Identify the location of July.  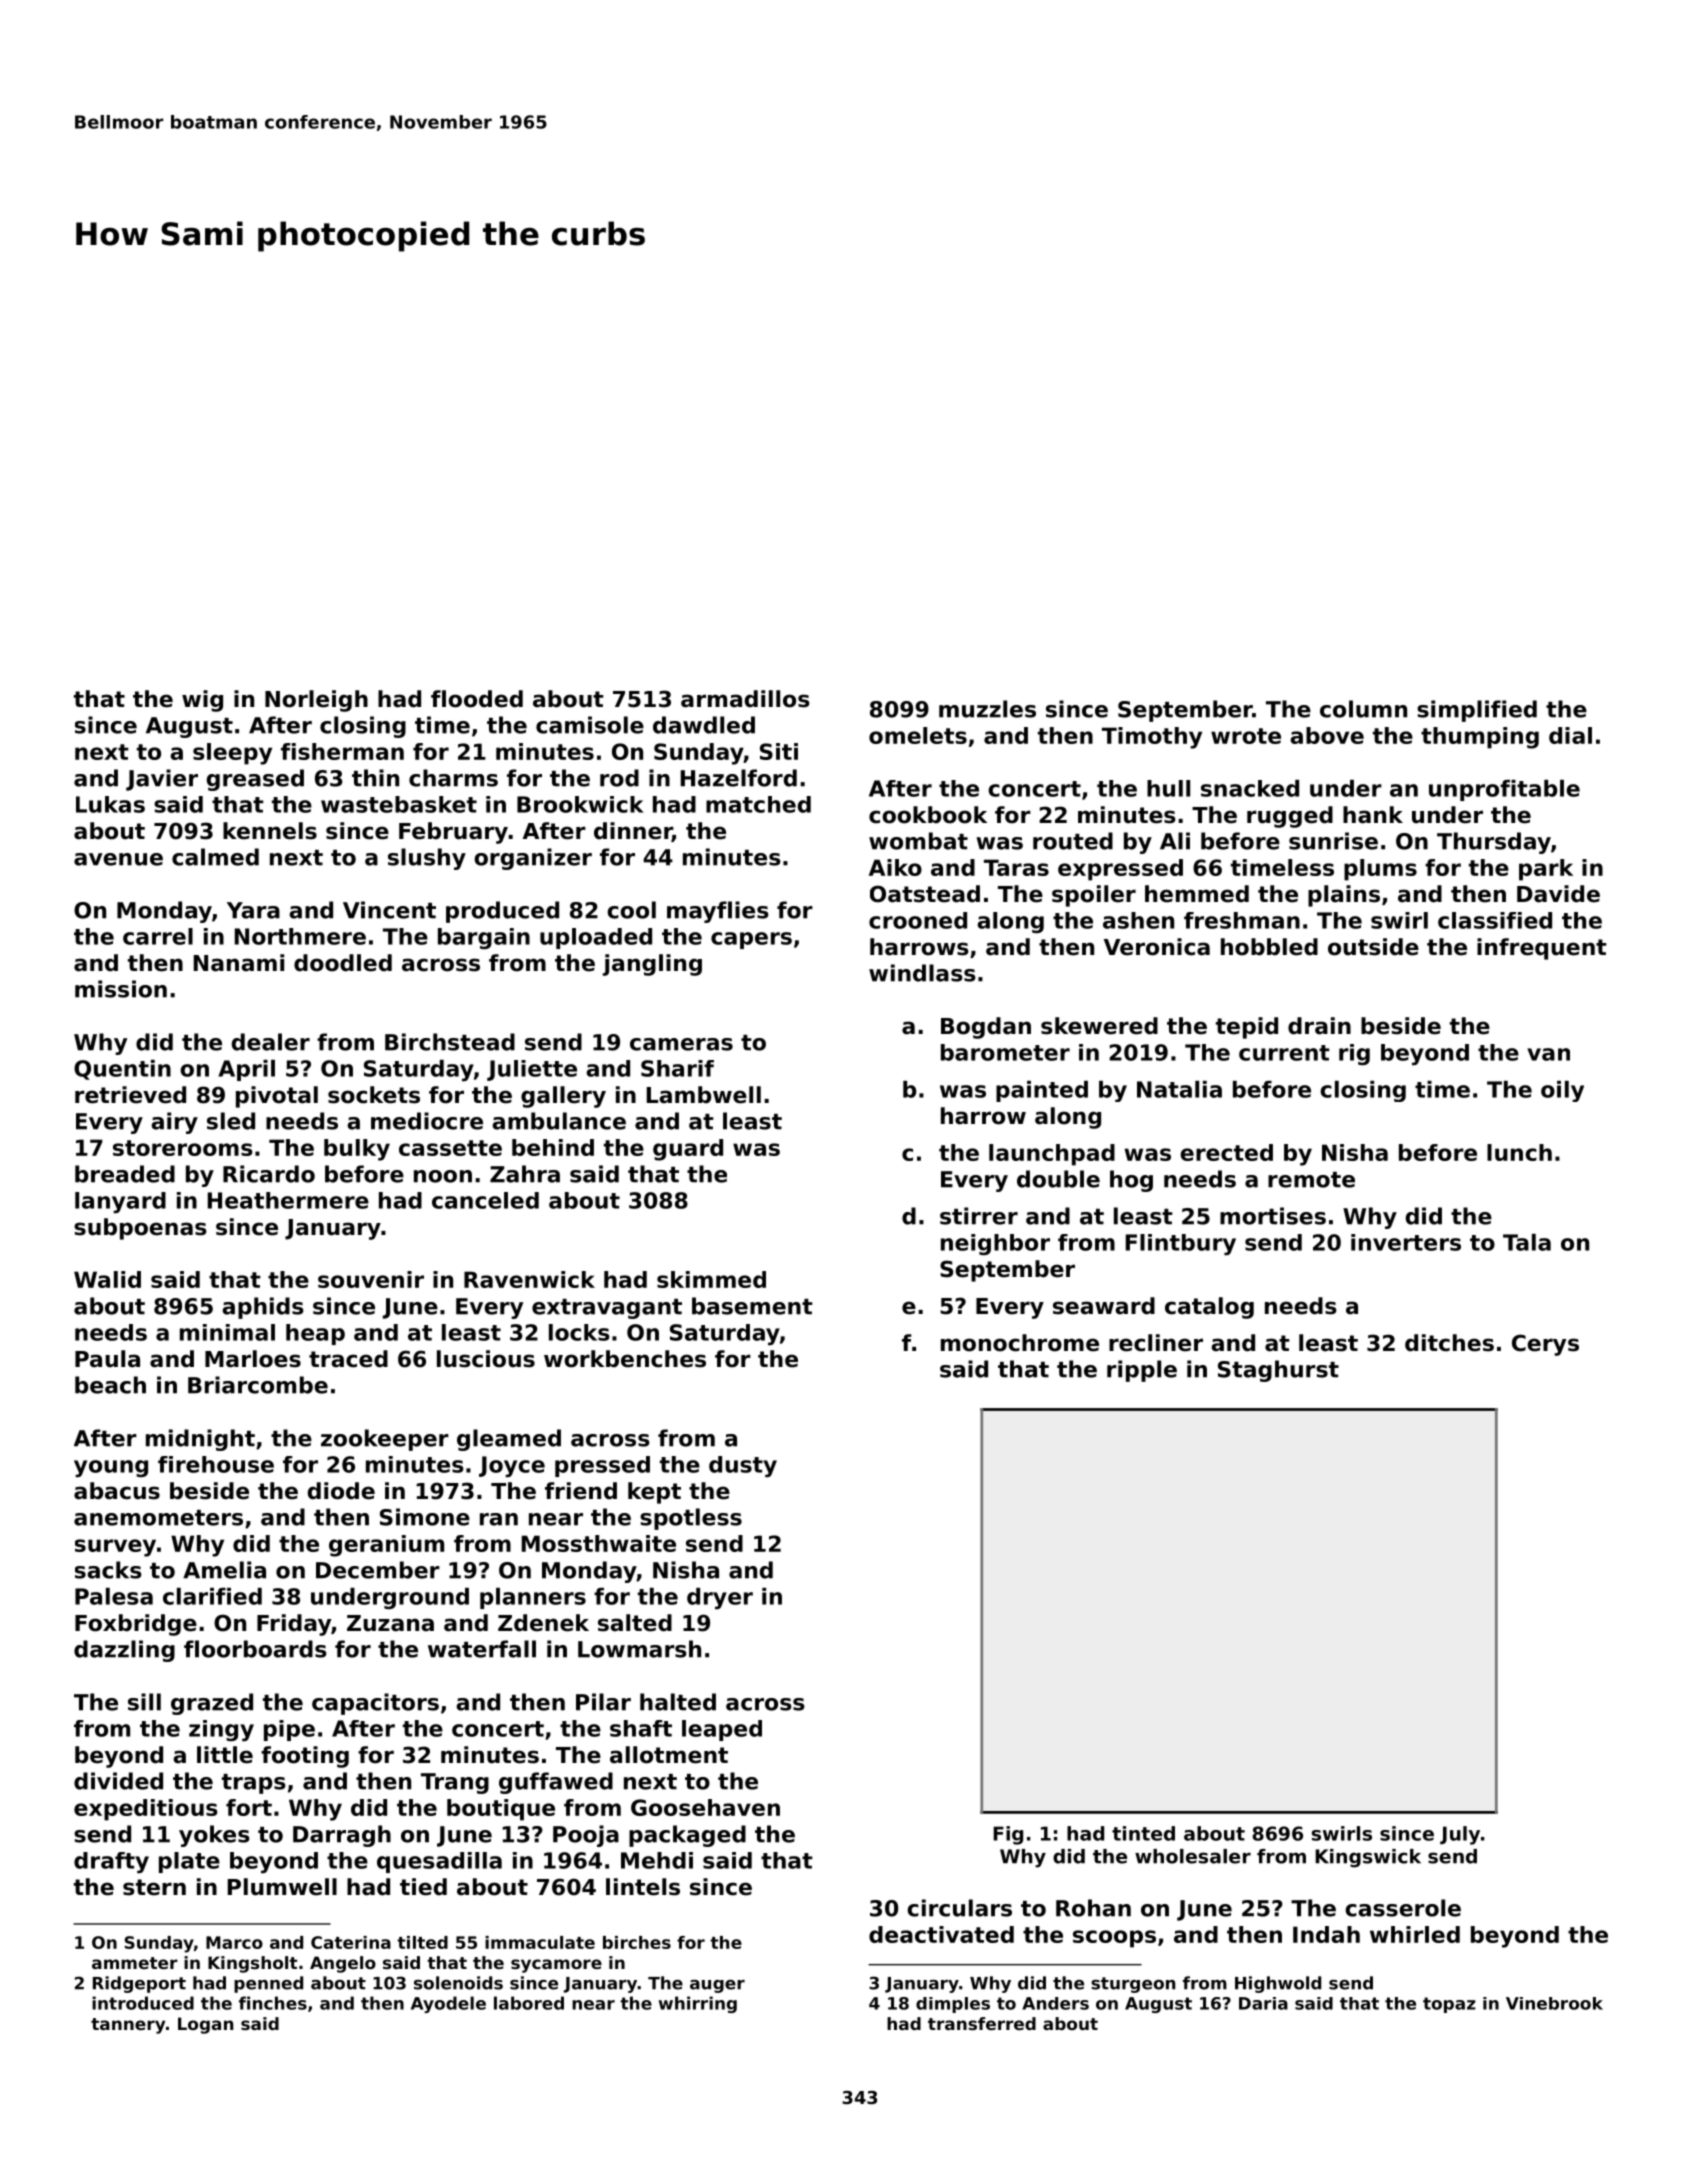
(1460, 1835).
